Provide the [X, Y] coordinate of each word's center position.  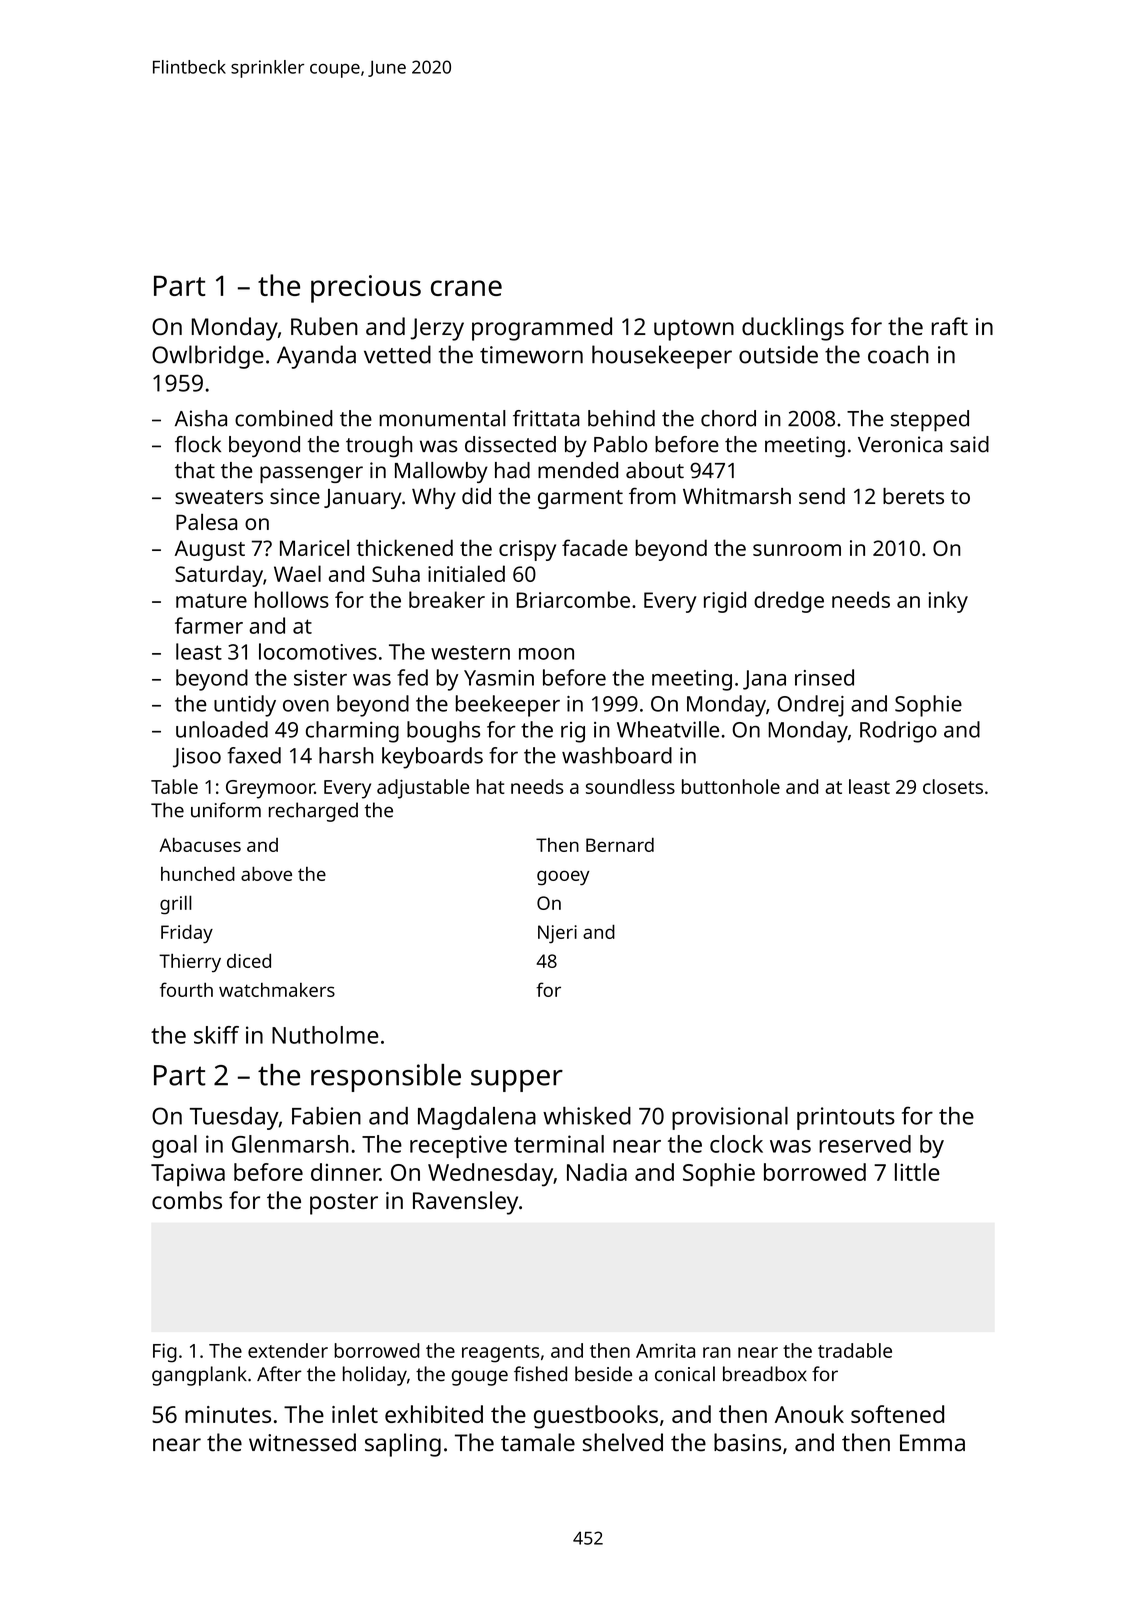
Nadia [597, 1172]
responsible [386, 1078]
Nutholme [325, 1035]
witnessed [302, 1442]
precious [366, 289]
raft [950, 326]
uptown [694, 330]
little [917, 1172]
